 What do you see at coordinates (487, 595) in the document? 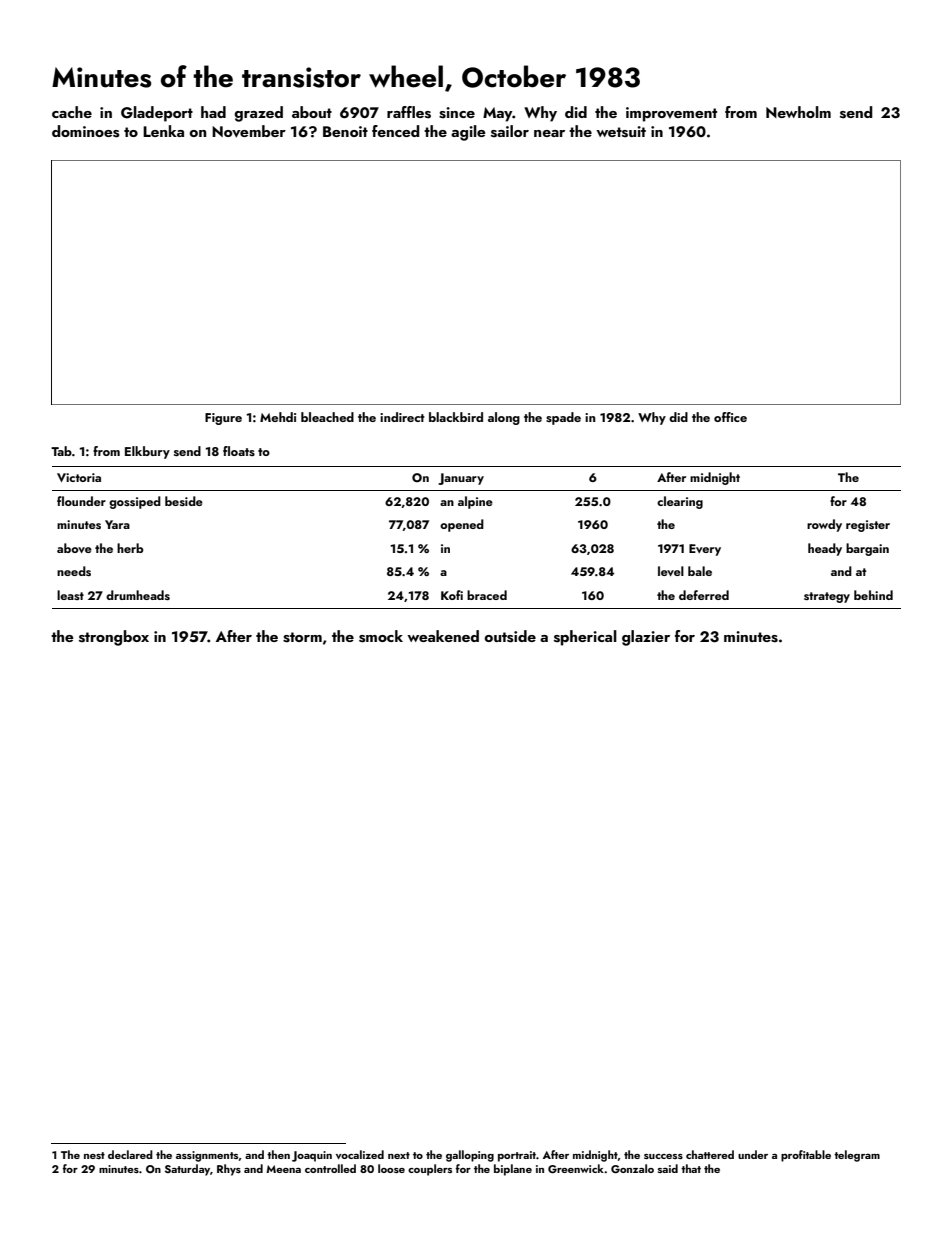
I see `braced` at bounding box center [487, 595].
